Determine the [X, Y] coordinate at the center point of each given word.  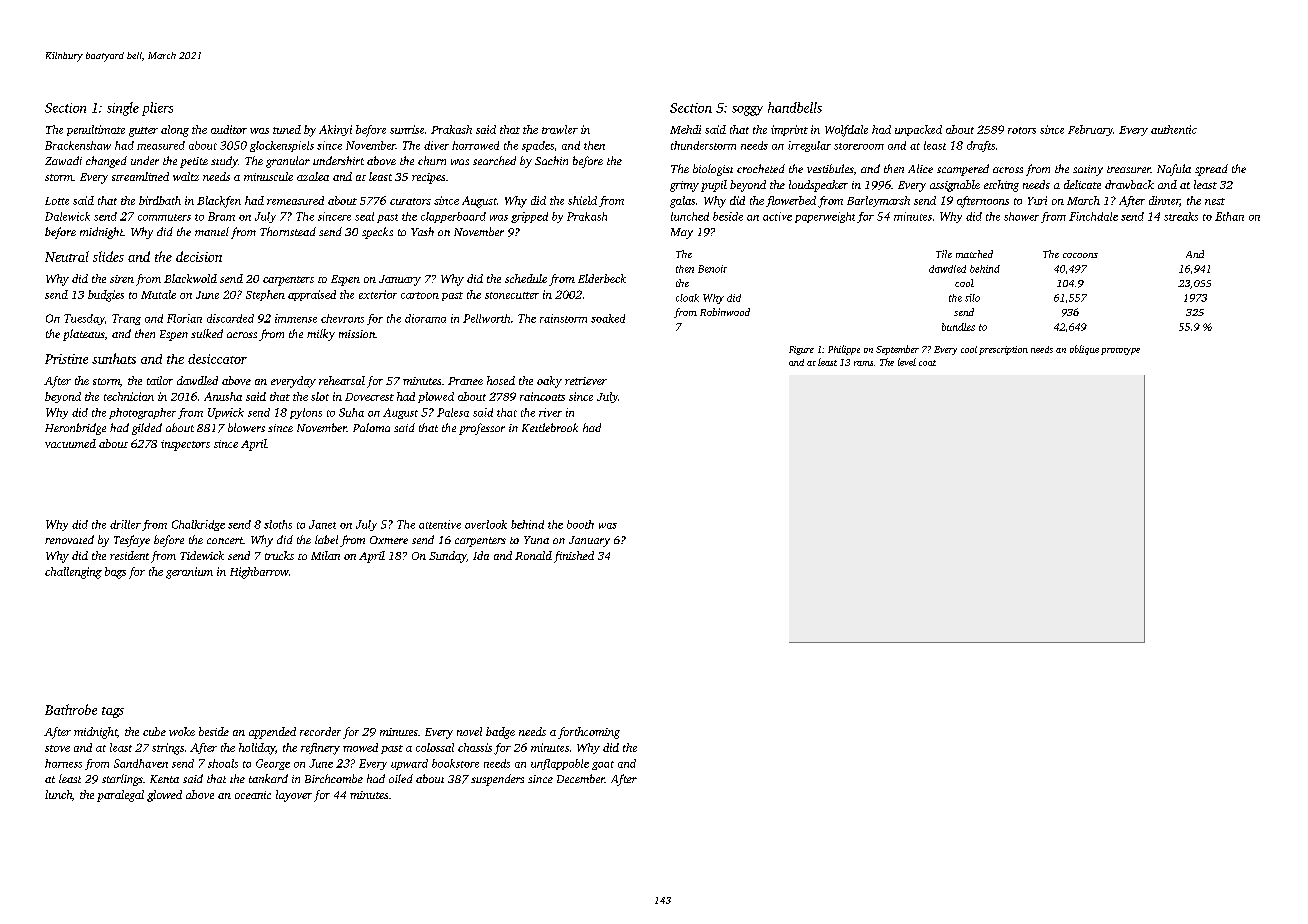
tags [113, 712]
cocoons [1080, 255]
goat [603, 765]
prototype [1120, 351]
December [581, 778]
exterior [378, 294]
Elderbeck [602, 278]
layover [294, 796]
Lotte [57, 201]
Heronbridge [75, 429]
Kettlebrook [550, 427]
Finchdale [1093, 216]
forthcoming [589, 733]
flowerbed [791, 201]
